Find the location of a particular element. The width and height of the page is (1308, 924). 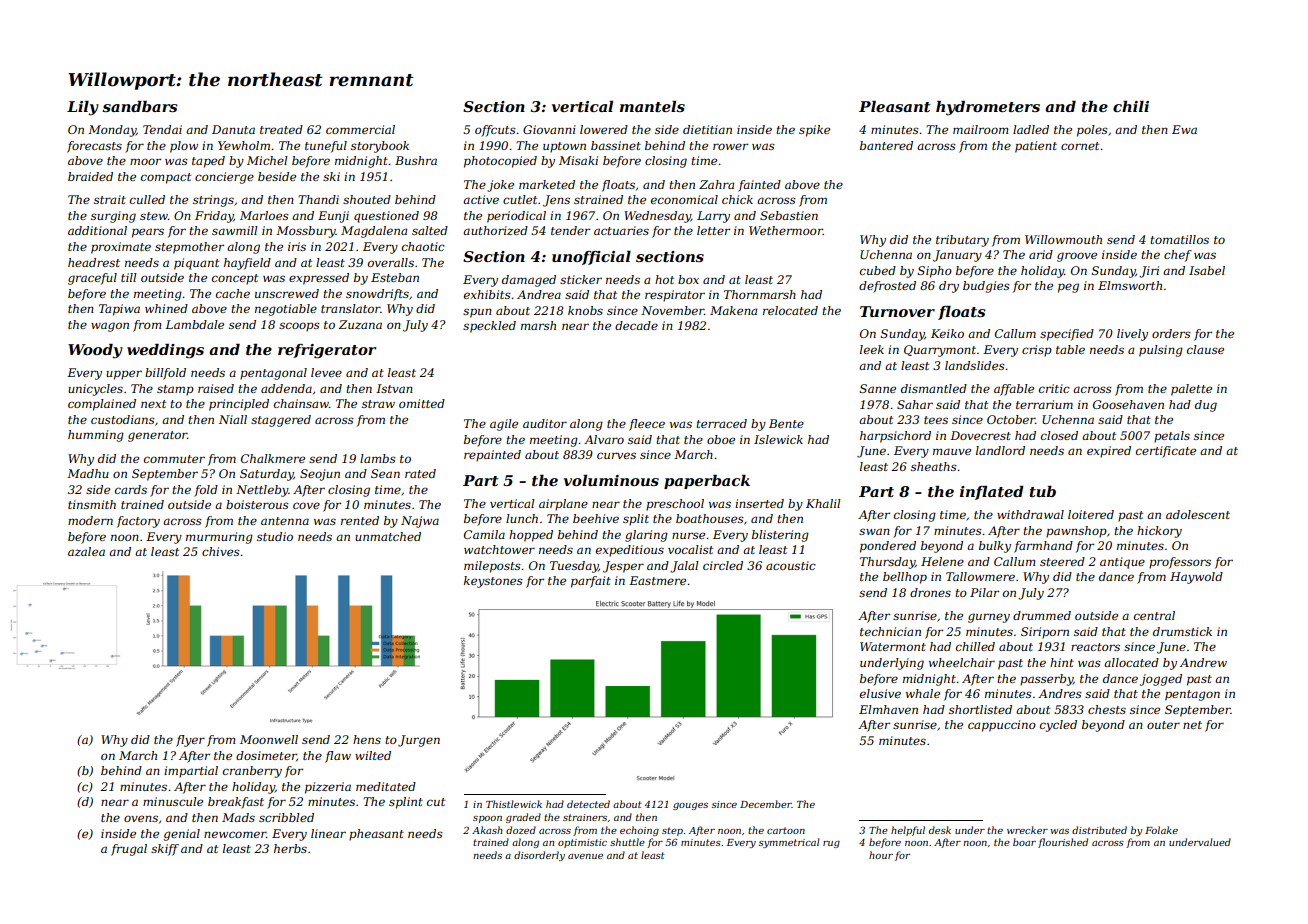

jogged is located at coordinates (1161, 680).
